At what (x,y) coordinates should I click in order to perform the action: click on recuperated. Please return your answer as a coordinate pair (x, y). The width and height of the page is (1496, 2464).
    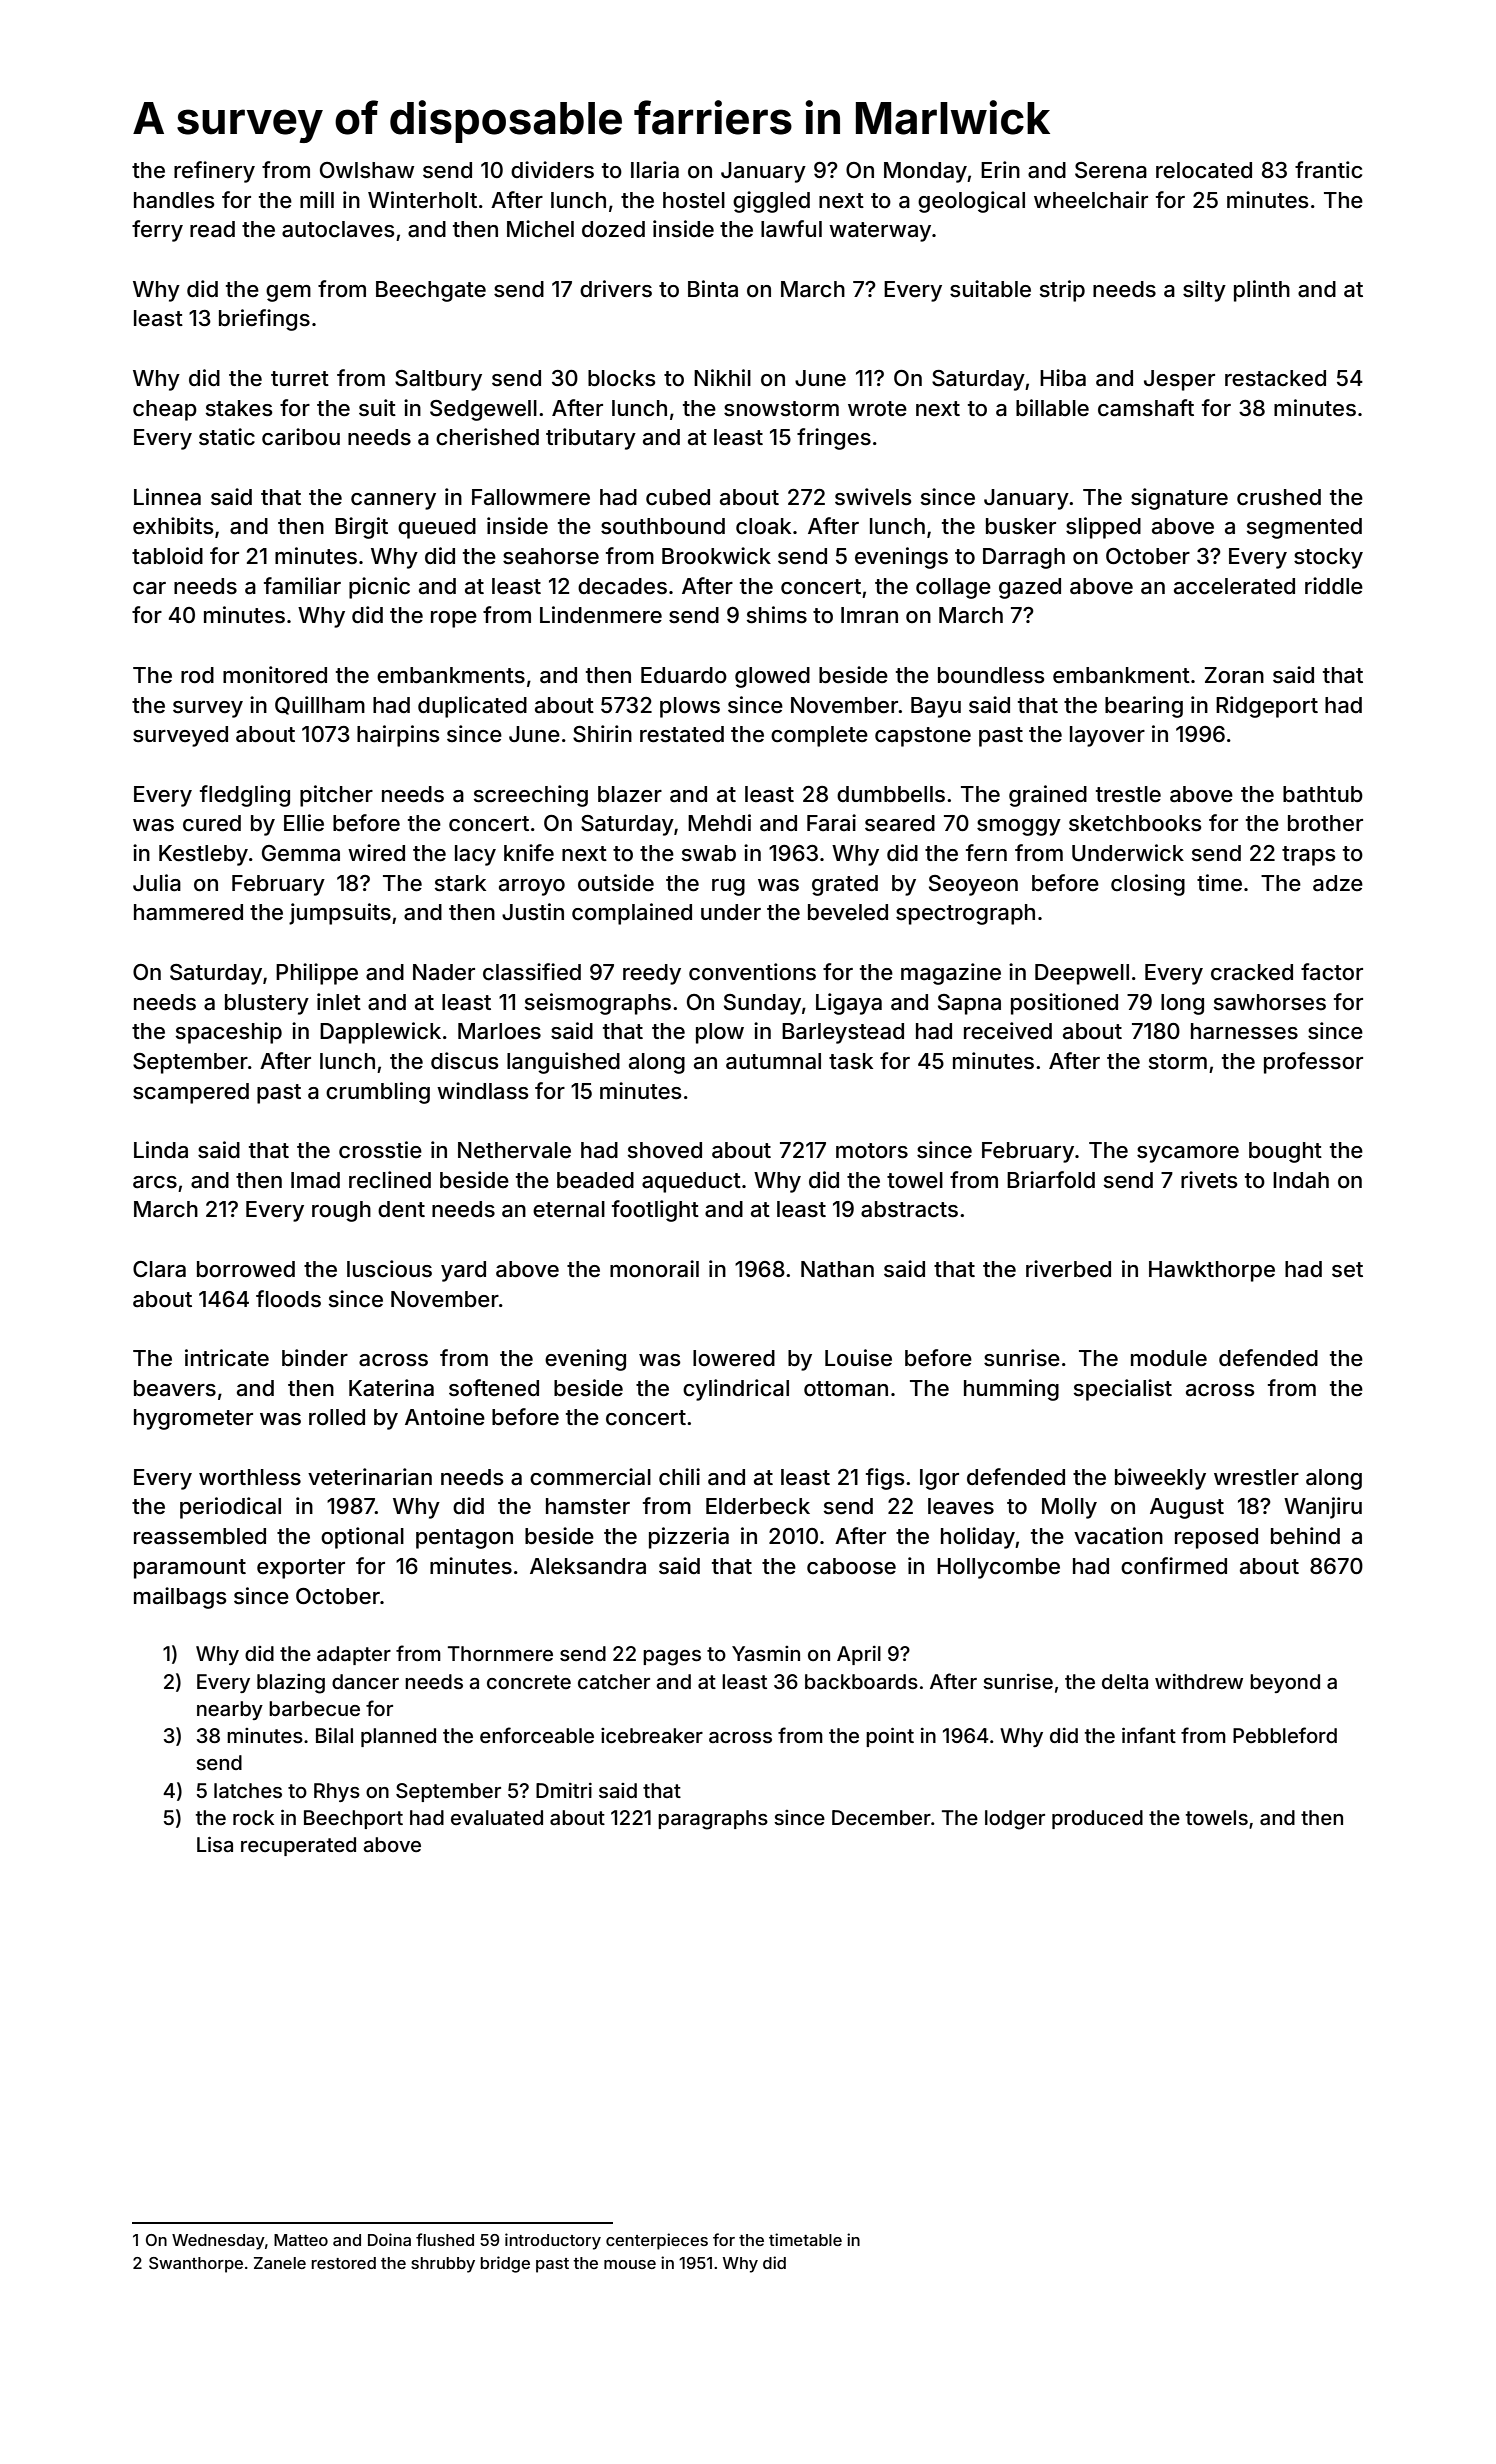
    Looking at the image, I should click on (298, 1846).
